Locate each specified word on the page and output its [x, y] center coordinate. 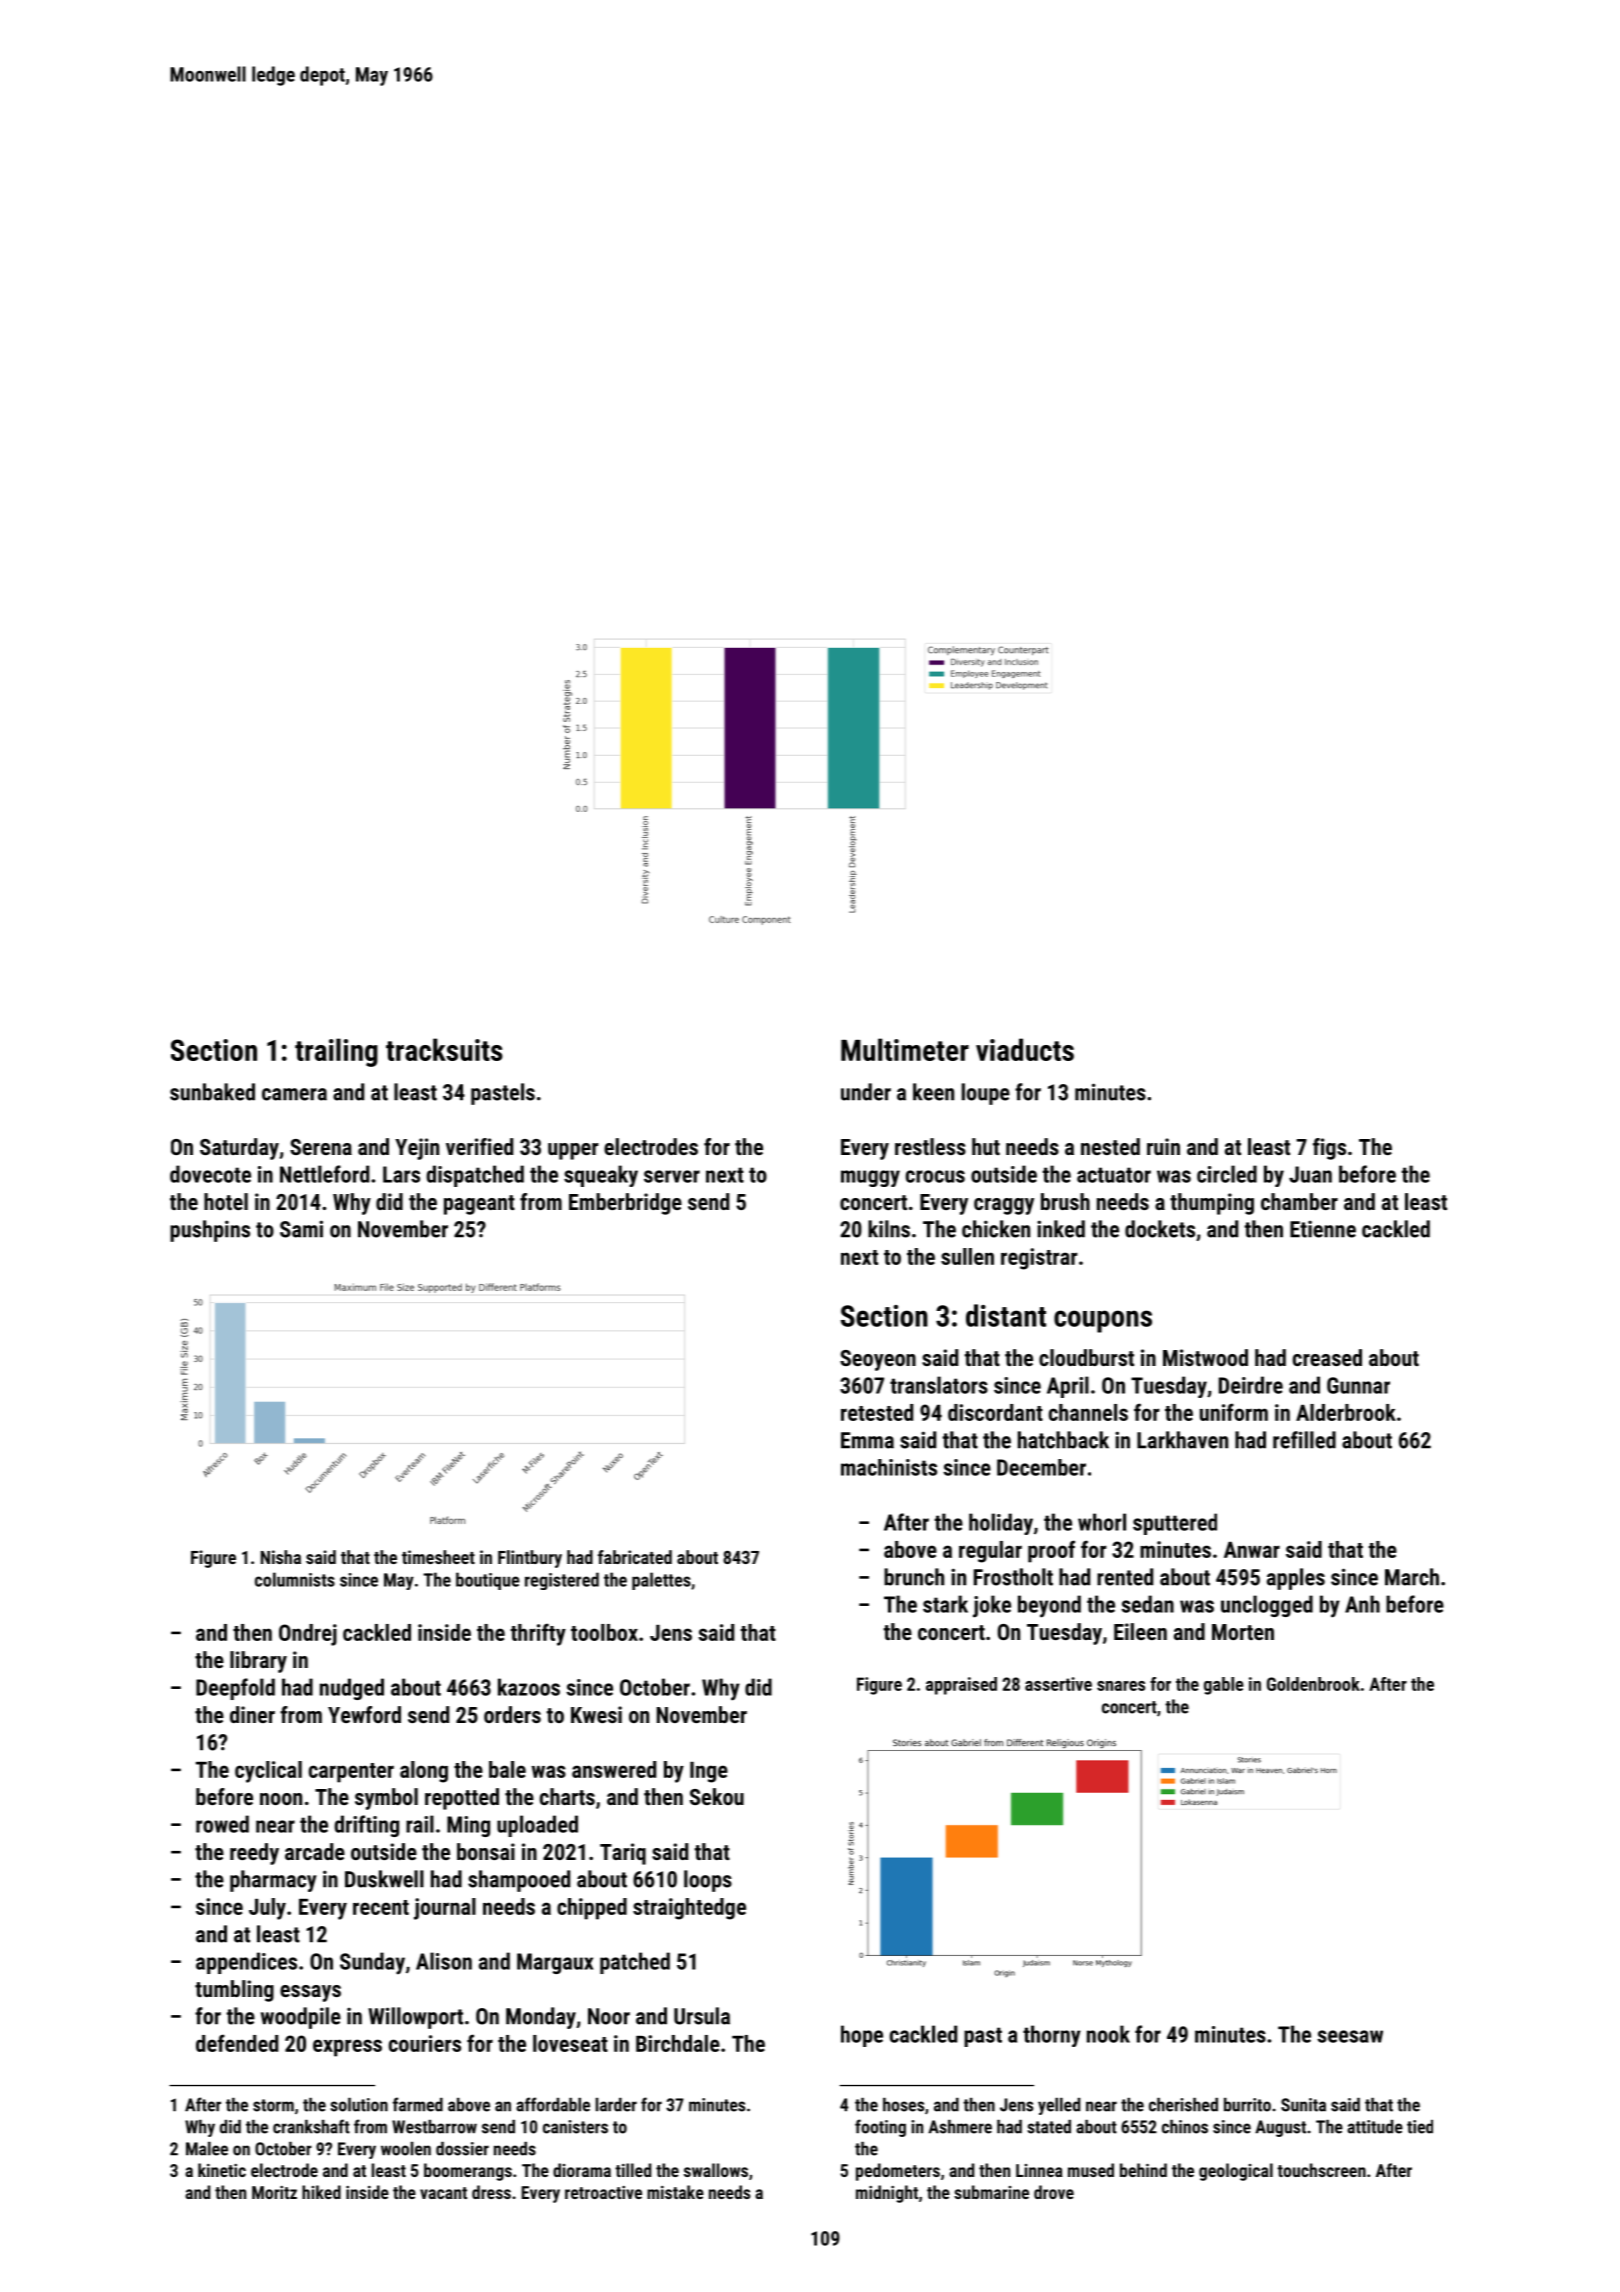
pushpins [210, 1231]
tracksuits [444, 1049]
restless [930, 1146]
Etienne [1323, 1229]
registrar [1039, 1259]
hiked [321, 2192]
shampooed [519, 1881]
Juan [1310, 1174]
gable [1224, 1686]
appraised [961, 1686]
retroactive [603, 2192]
